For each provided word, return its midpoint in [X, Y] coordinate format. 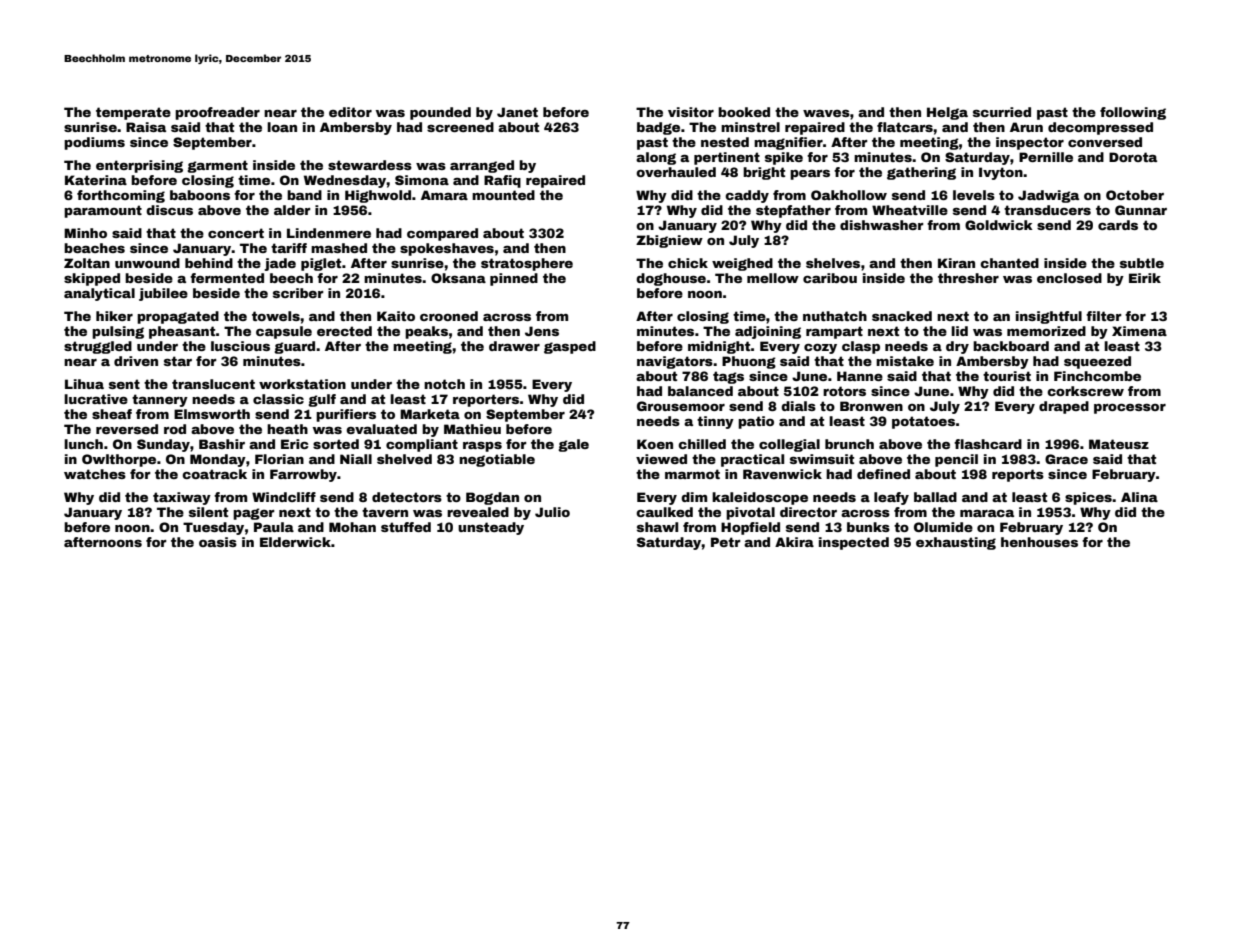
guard [294, 347]
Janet [517, 112]
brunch [849, 444]
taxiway [182, 498]
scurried [1002, 112]
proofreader [217, 113]
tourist [1007, 376]
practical [752, 460]
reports [1018, 475]
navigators [675, 362]
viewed [661, 459]
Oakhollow [849, 195]
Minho [85, 233]
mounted [503, 195]
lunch [83, 444]
